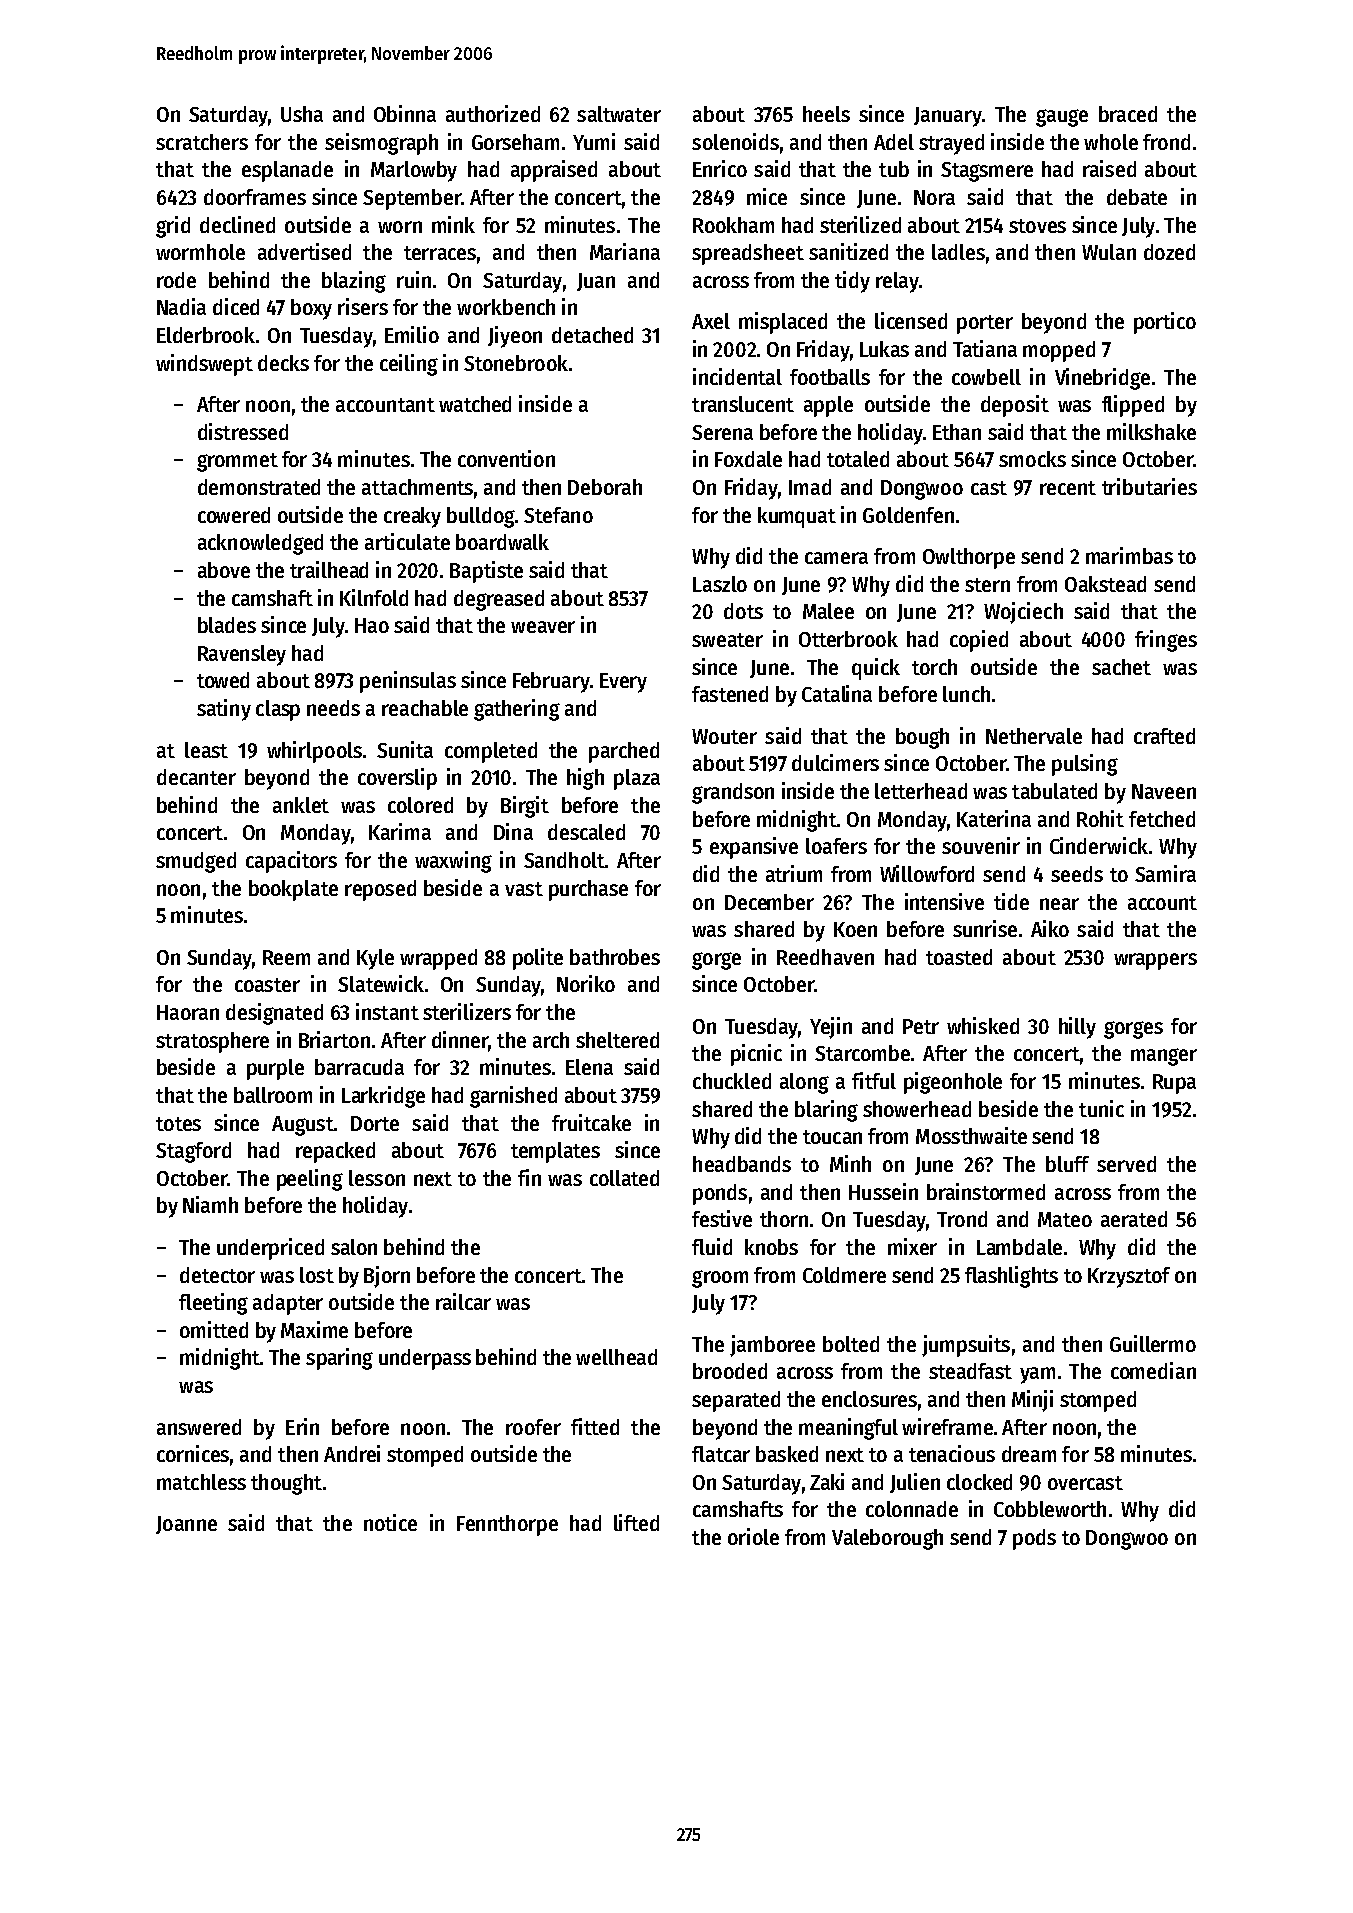 The width and height of the image is (1353, 1913). What do you see at coordinates (275, 1069) in the image?
I see `purple` at bounding box center [275, 1069].
